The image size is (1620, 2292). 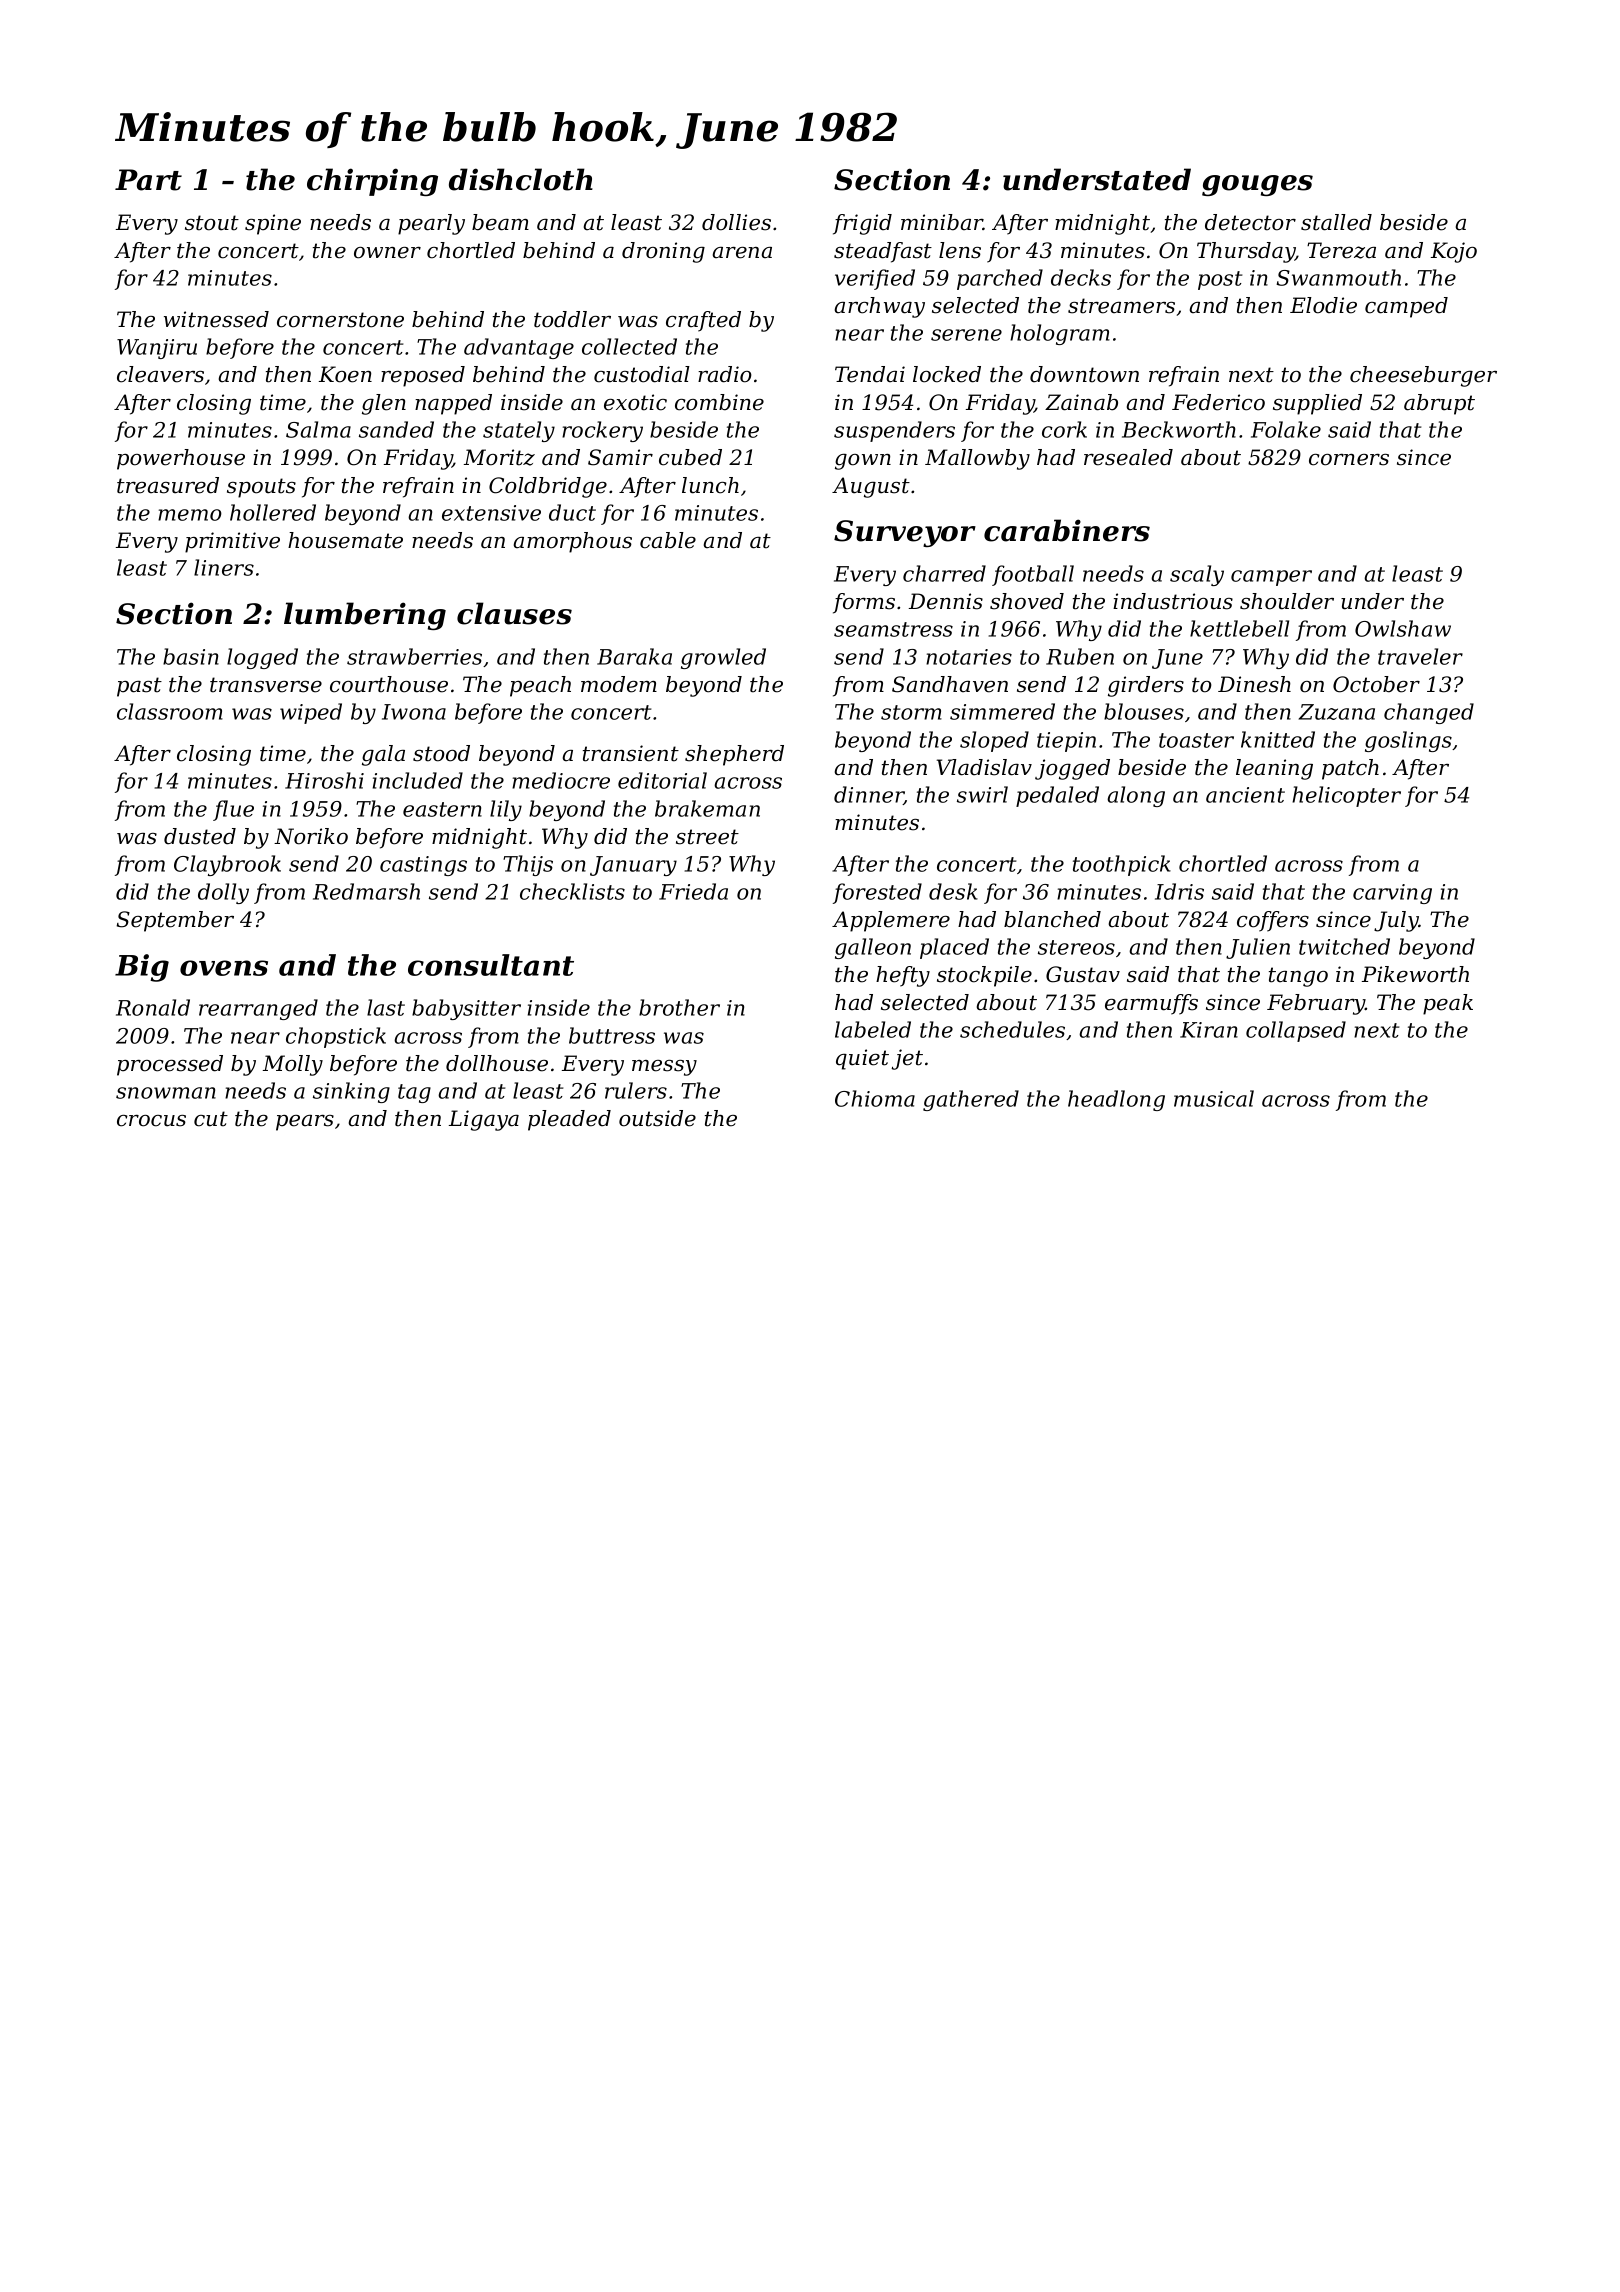 What do you see at coordinates (212, 223) in the page?
I see `stout` at bounding box center [212, 223].
